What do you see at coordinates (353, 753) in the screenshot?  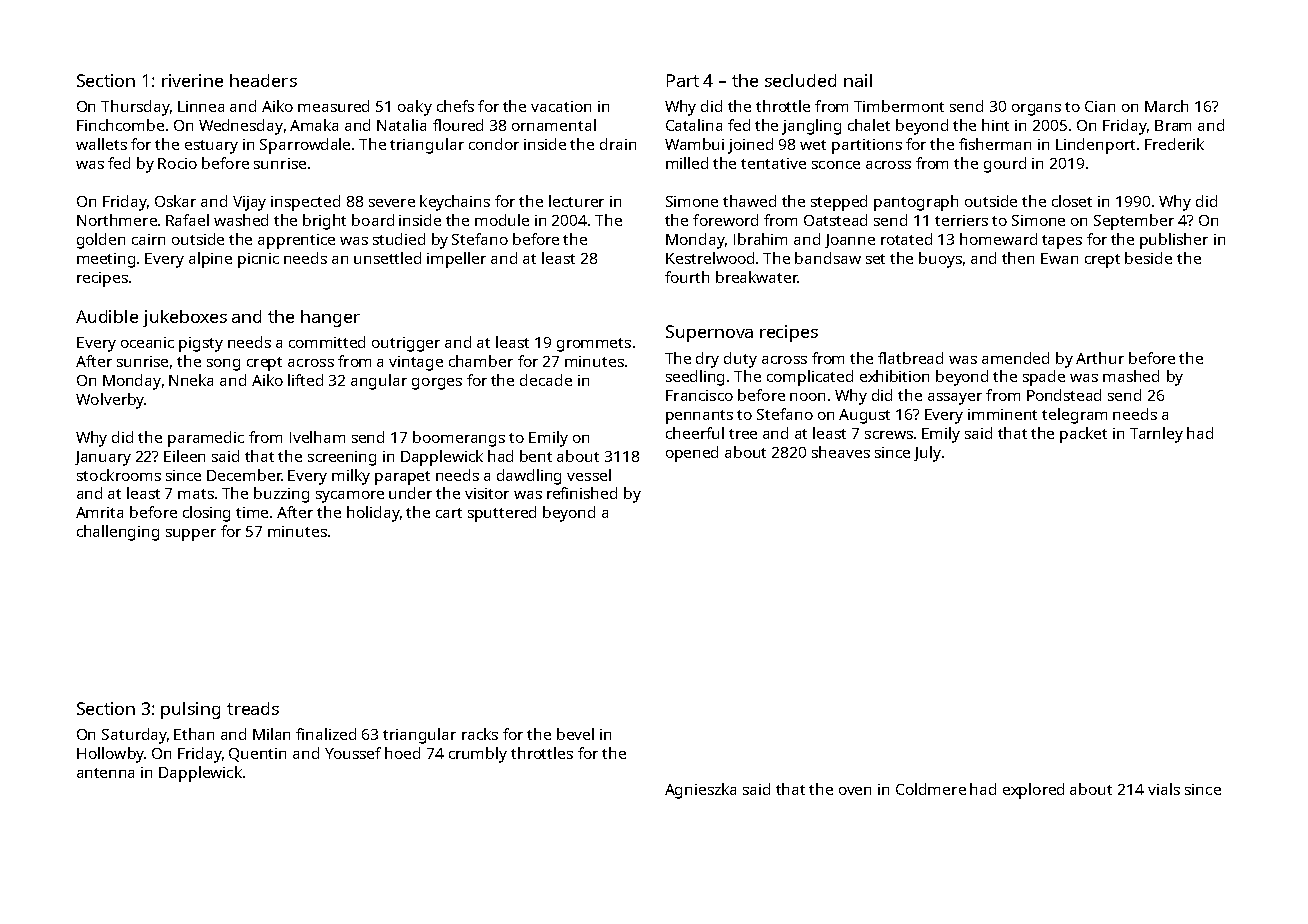 I see `Youssef` at bounding box center [353, 753].
